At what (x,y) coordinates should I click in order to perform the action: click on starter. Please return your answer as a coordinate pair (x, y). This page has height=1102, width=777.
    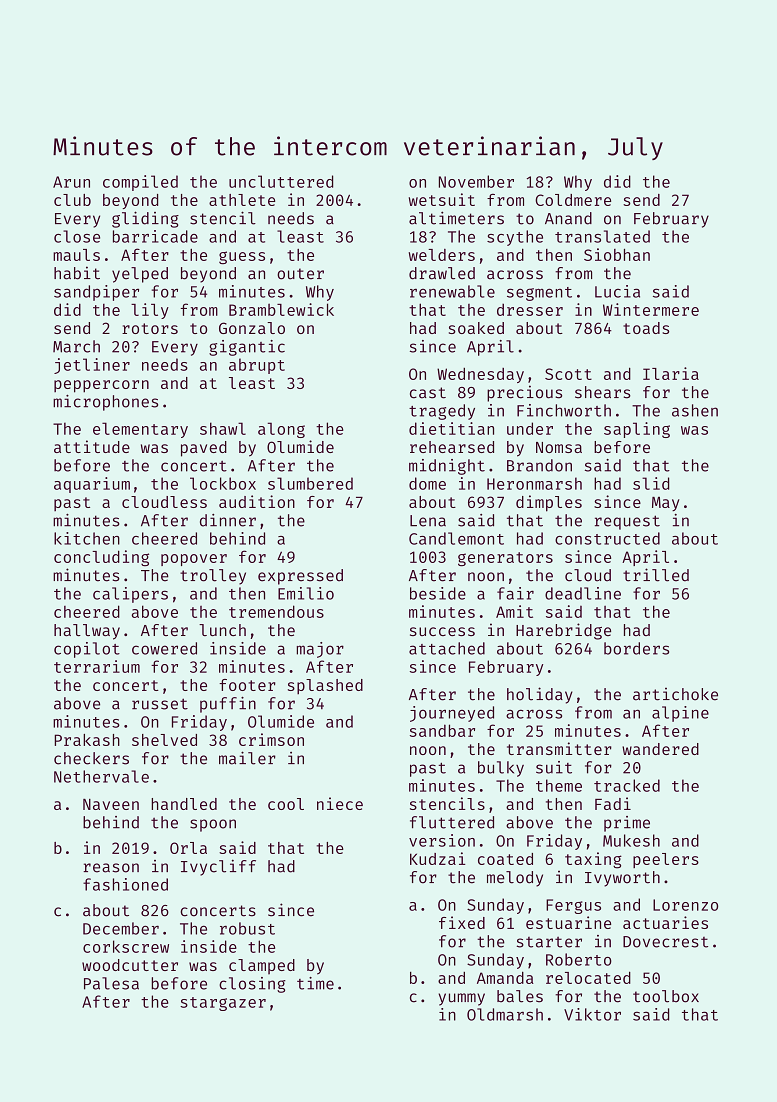
    Looking at the image, I should click on (549, 942).
